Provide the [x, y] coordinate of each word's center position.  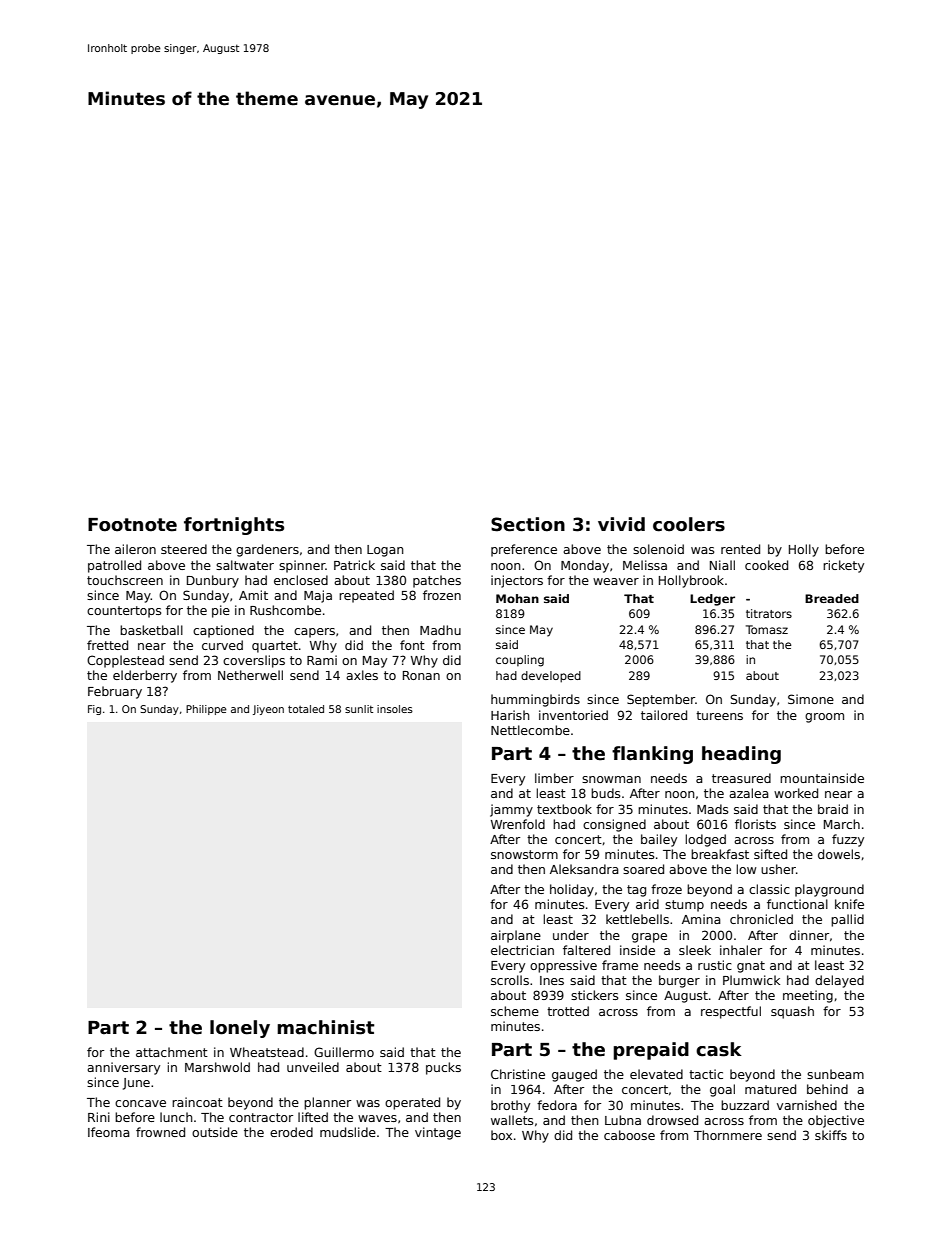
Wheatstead [267, 1052]
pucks [443, 1068]
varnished [807, 1105]
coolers [689, 524]
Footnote [132, 525]
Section [528, 524]
